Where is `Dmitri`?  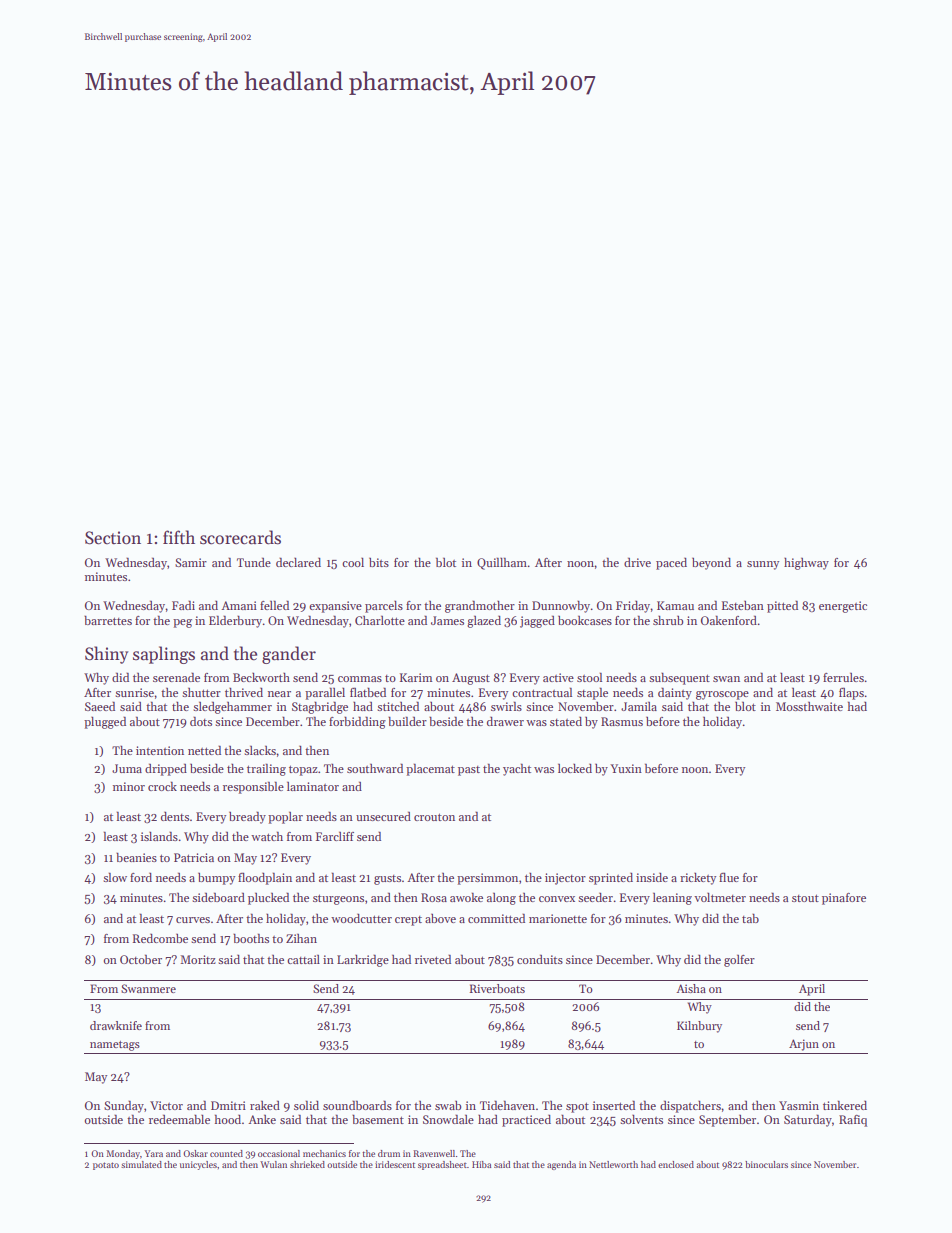 Dmitri is located at coordinates (228, 1105).
